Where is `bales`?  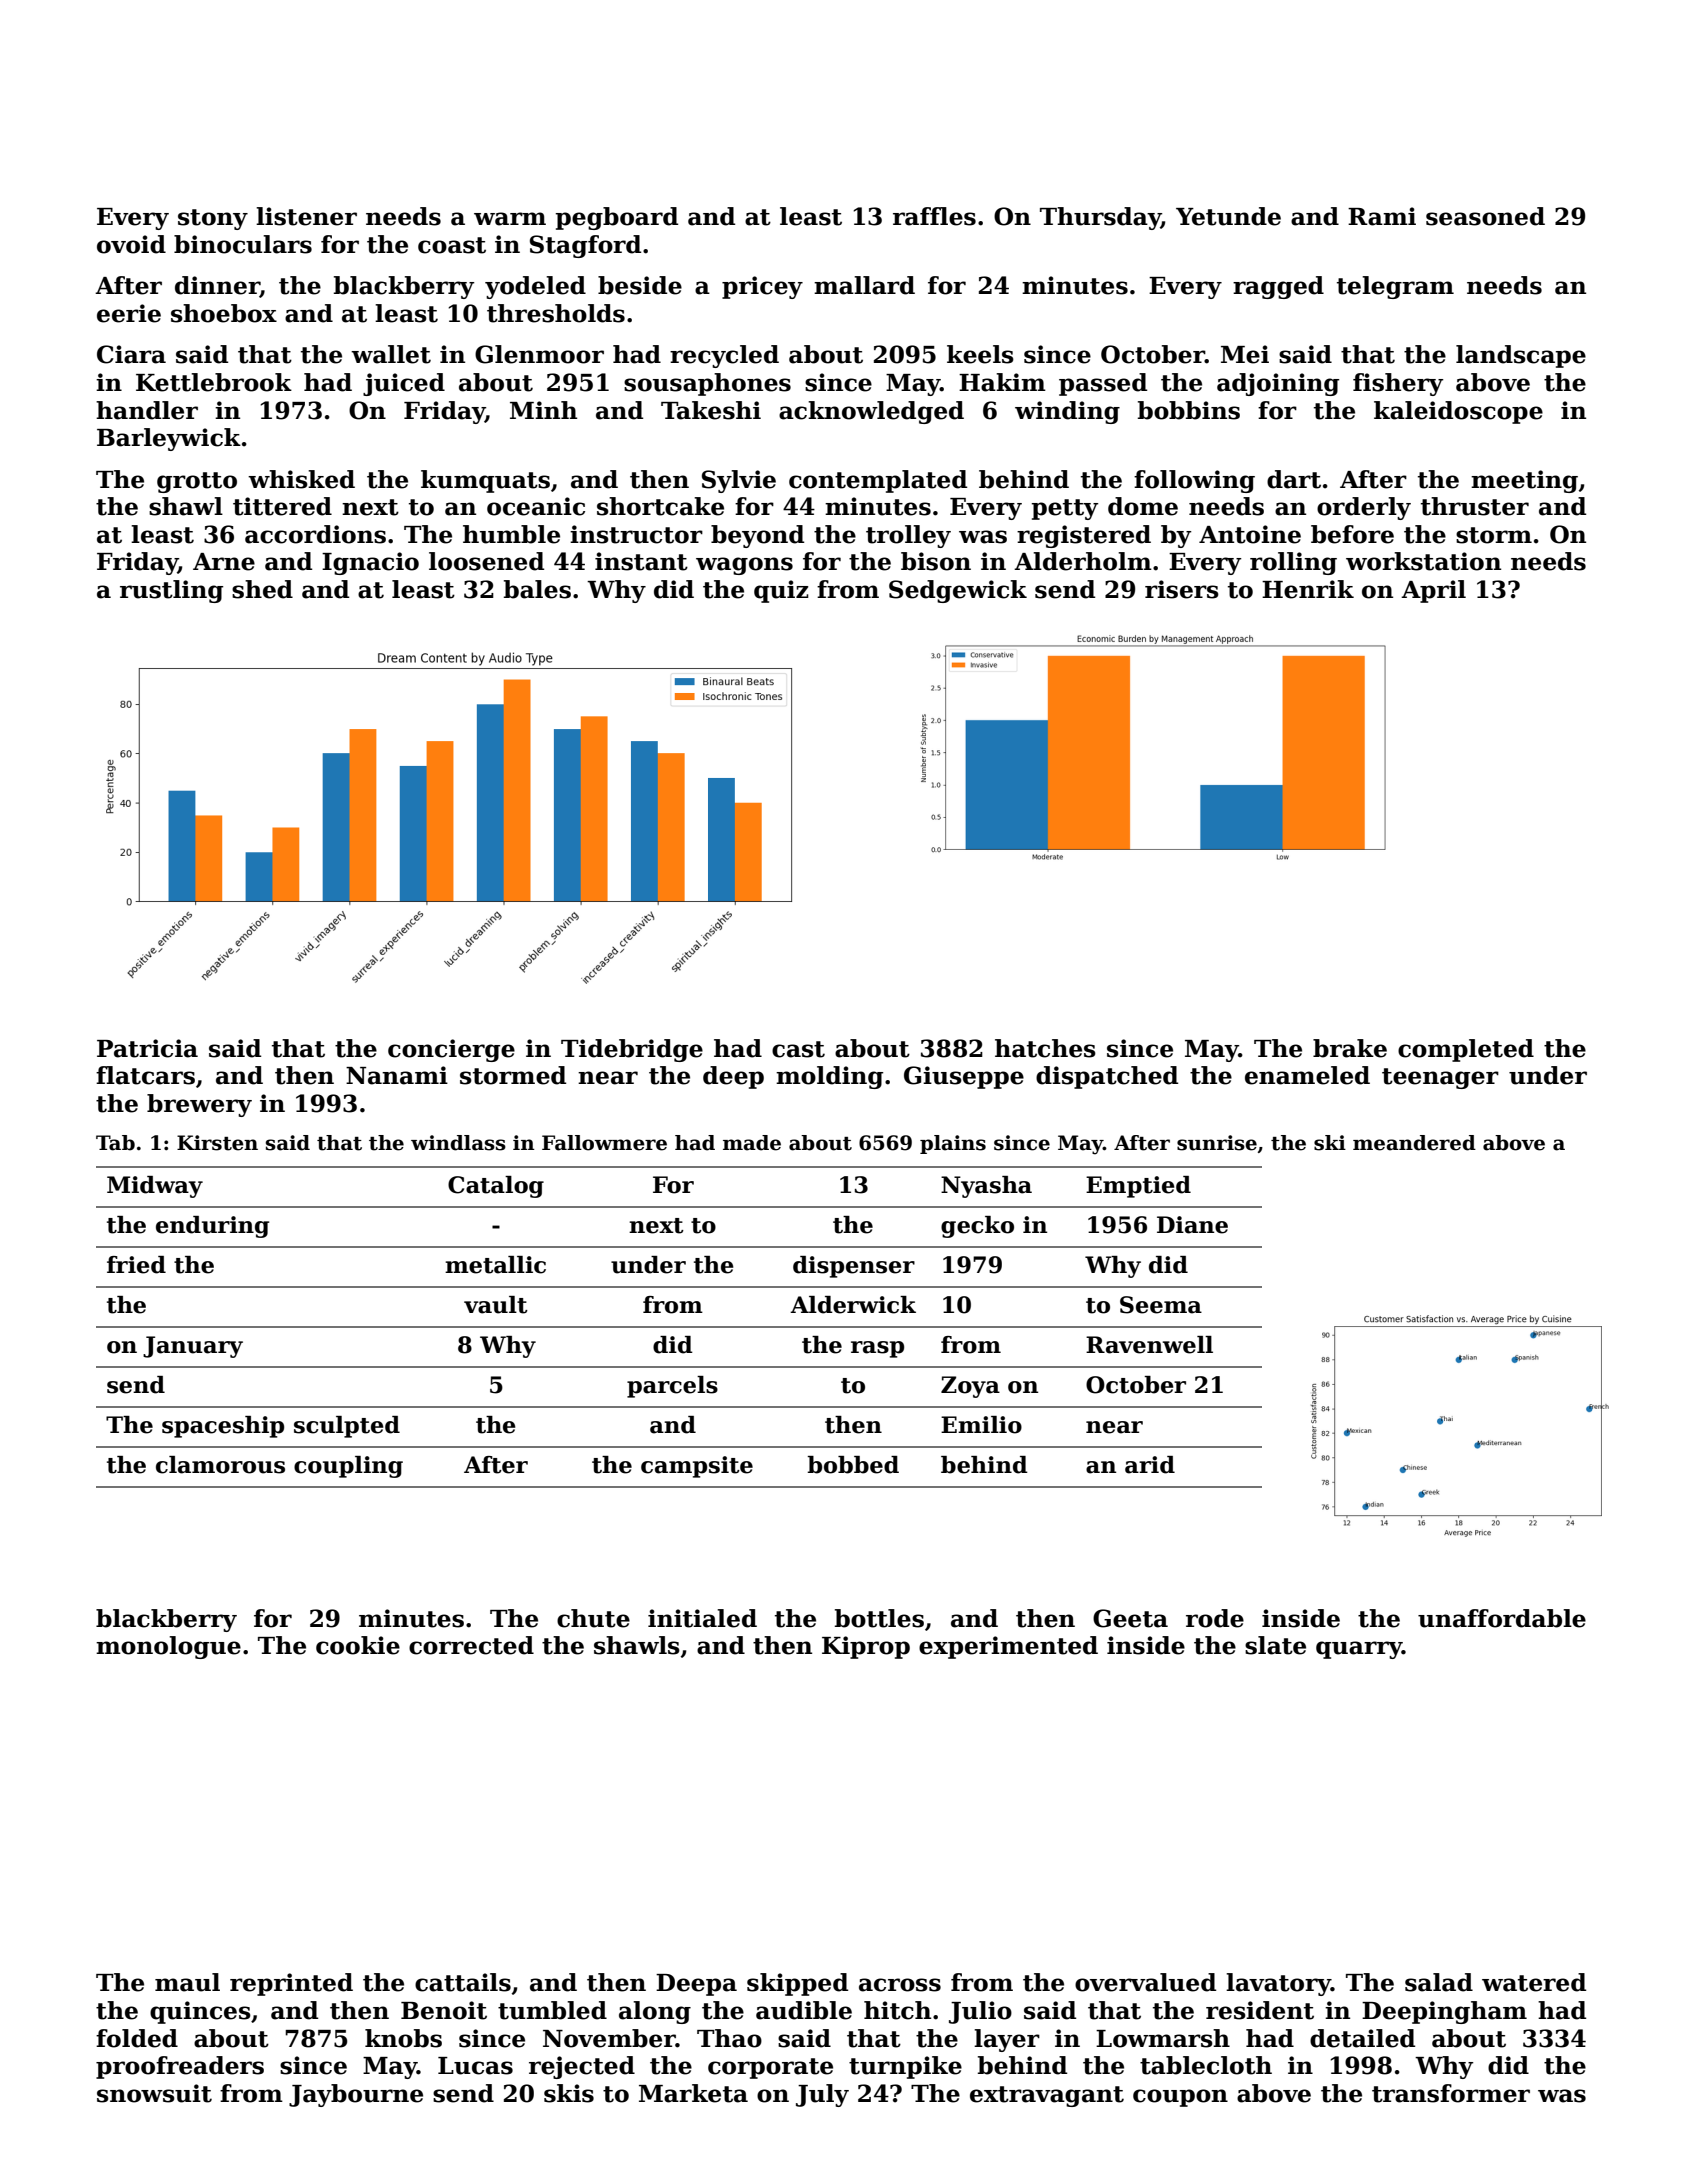
bales is located at coordinates (537, 589).
